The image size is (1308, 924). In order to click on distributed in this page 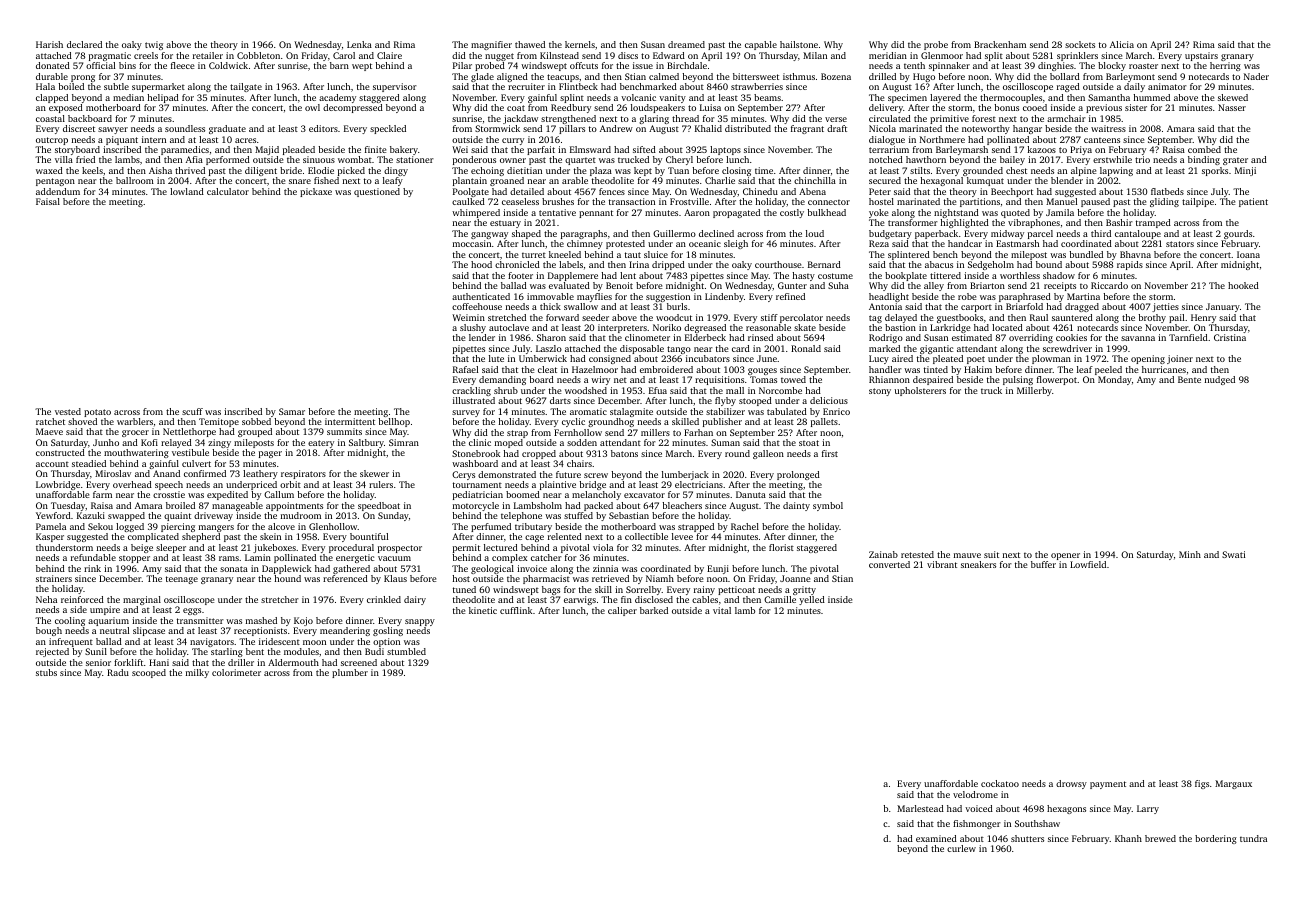, I will do `click(748, 128)`.
